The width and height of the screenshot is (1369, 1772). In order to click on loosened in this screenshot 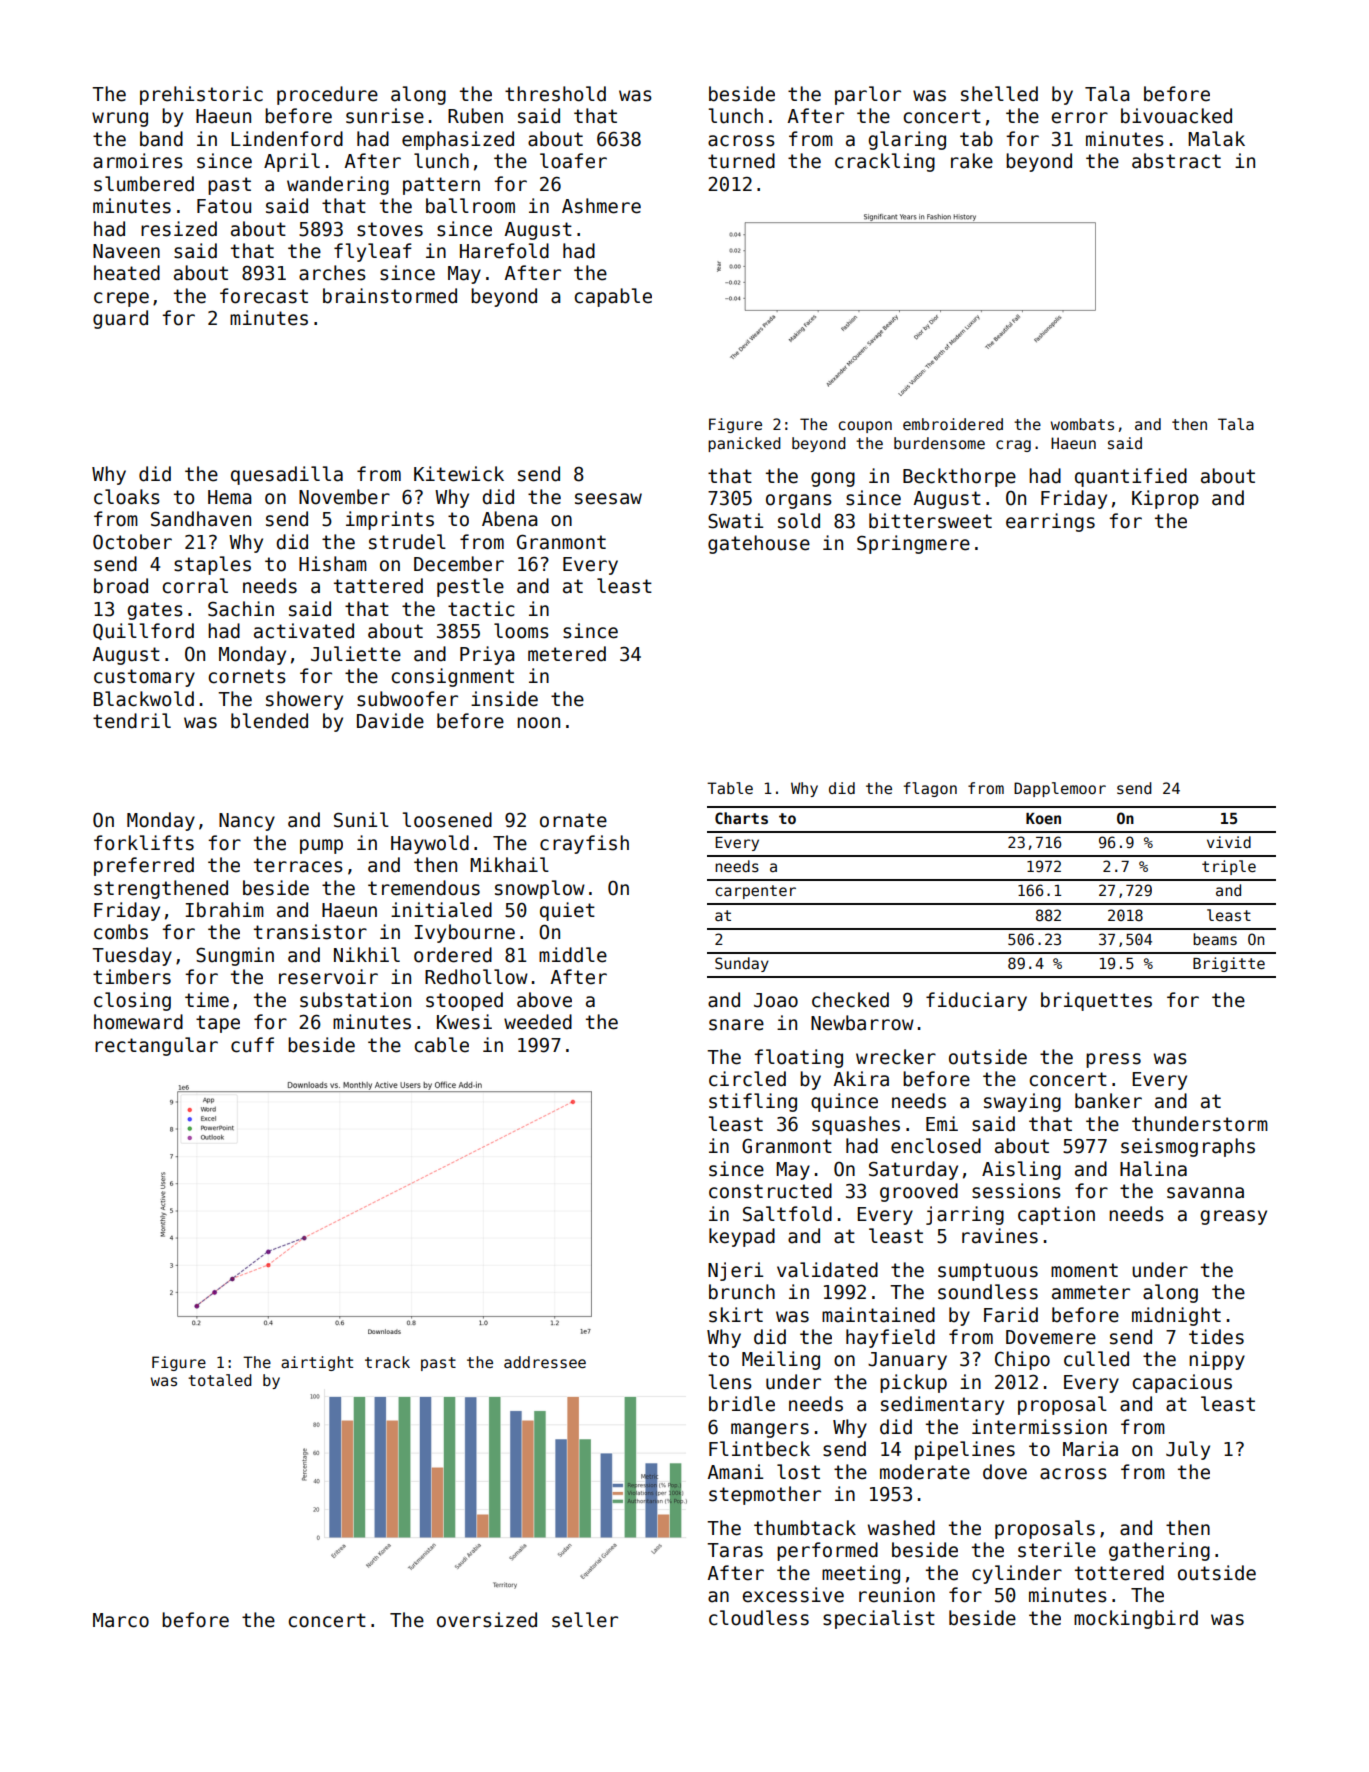, I will do `click(447, 820)`.
